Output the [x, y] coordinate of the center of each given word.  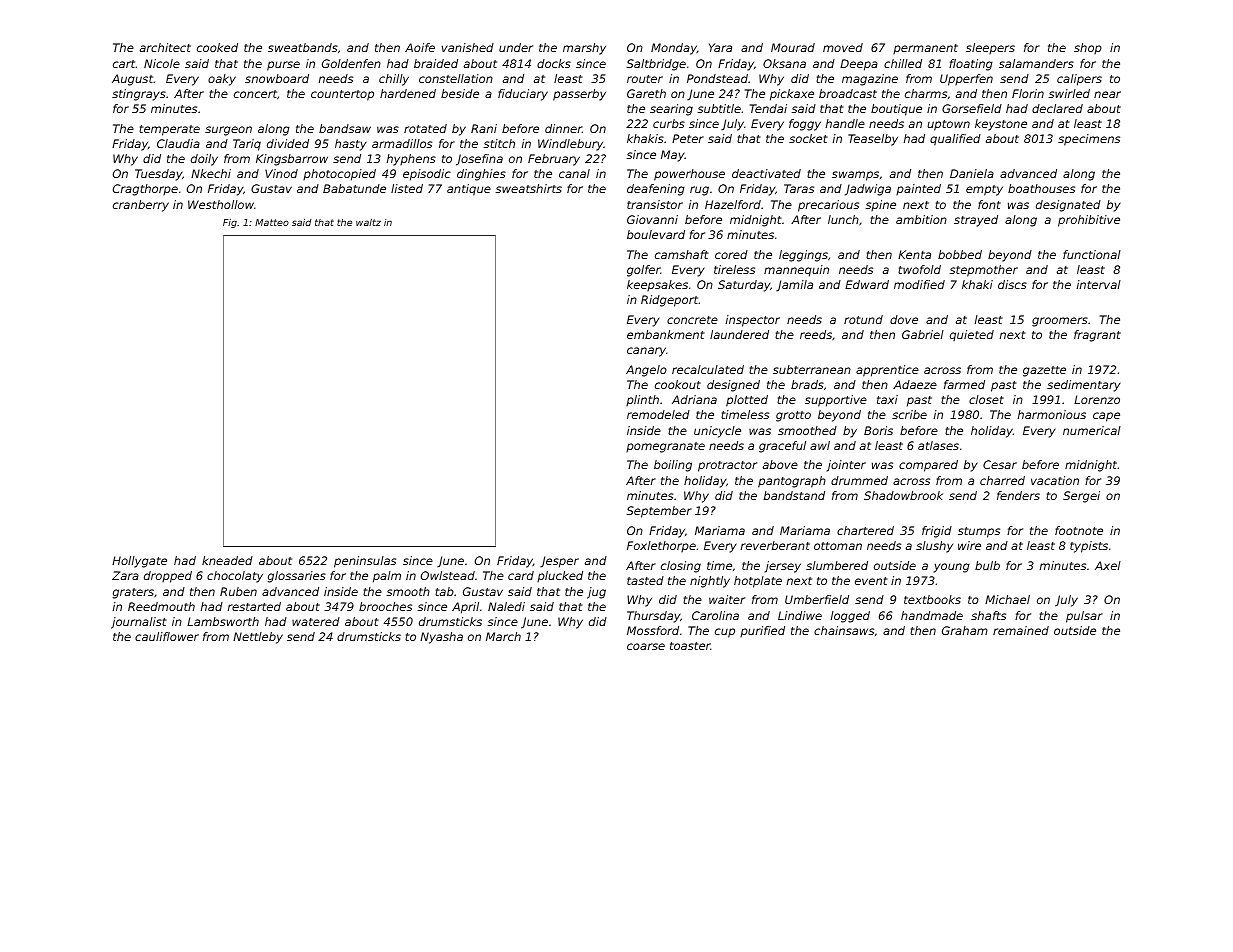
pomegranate [665, 447]
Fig [230, 223]
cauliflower [167, 636]
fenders [1018, 495]
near [1107, 94]
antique [469, 190]
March [503, 636]
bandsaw [345, 128]
